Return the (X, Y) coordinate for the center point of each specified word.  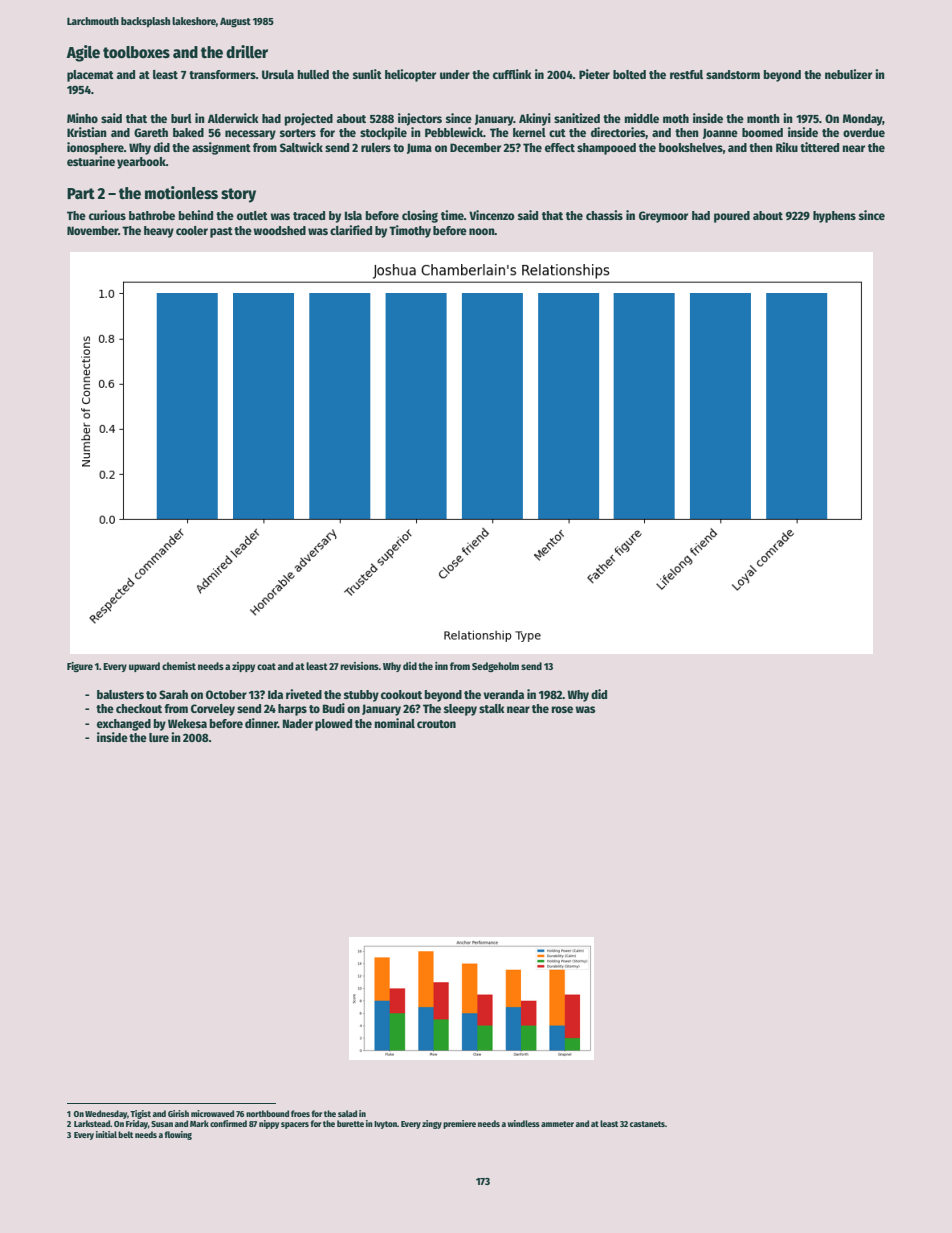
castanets (647, 1124)
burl (181, 118)
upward (144, 667)
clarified (351, 230)
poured (732, 217)
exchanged (124, 725)
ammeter (557, 1124)
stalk (492, 708)
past (221, 232)
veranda (503, 694)
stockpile (383, 133)
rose (562, 709)
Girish (178, 1113)
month (763, 118)
